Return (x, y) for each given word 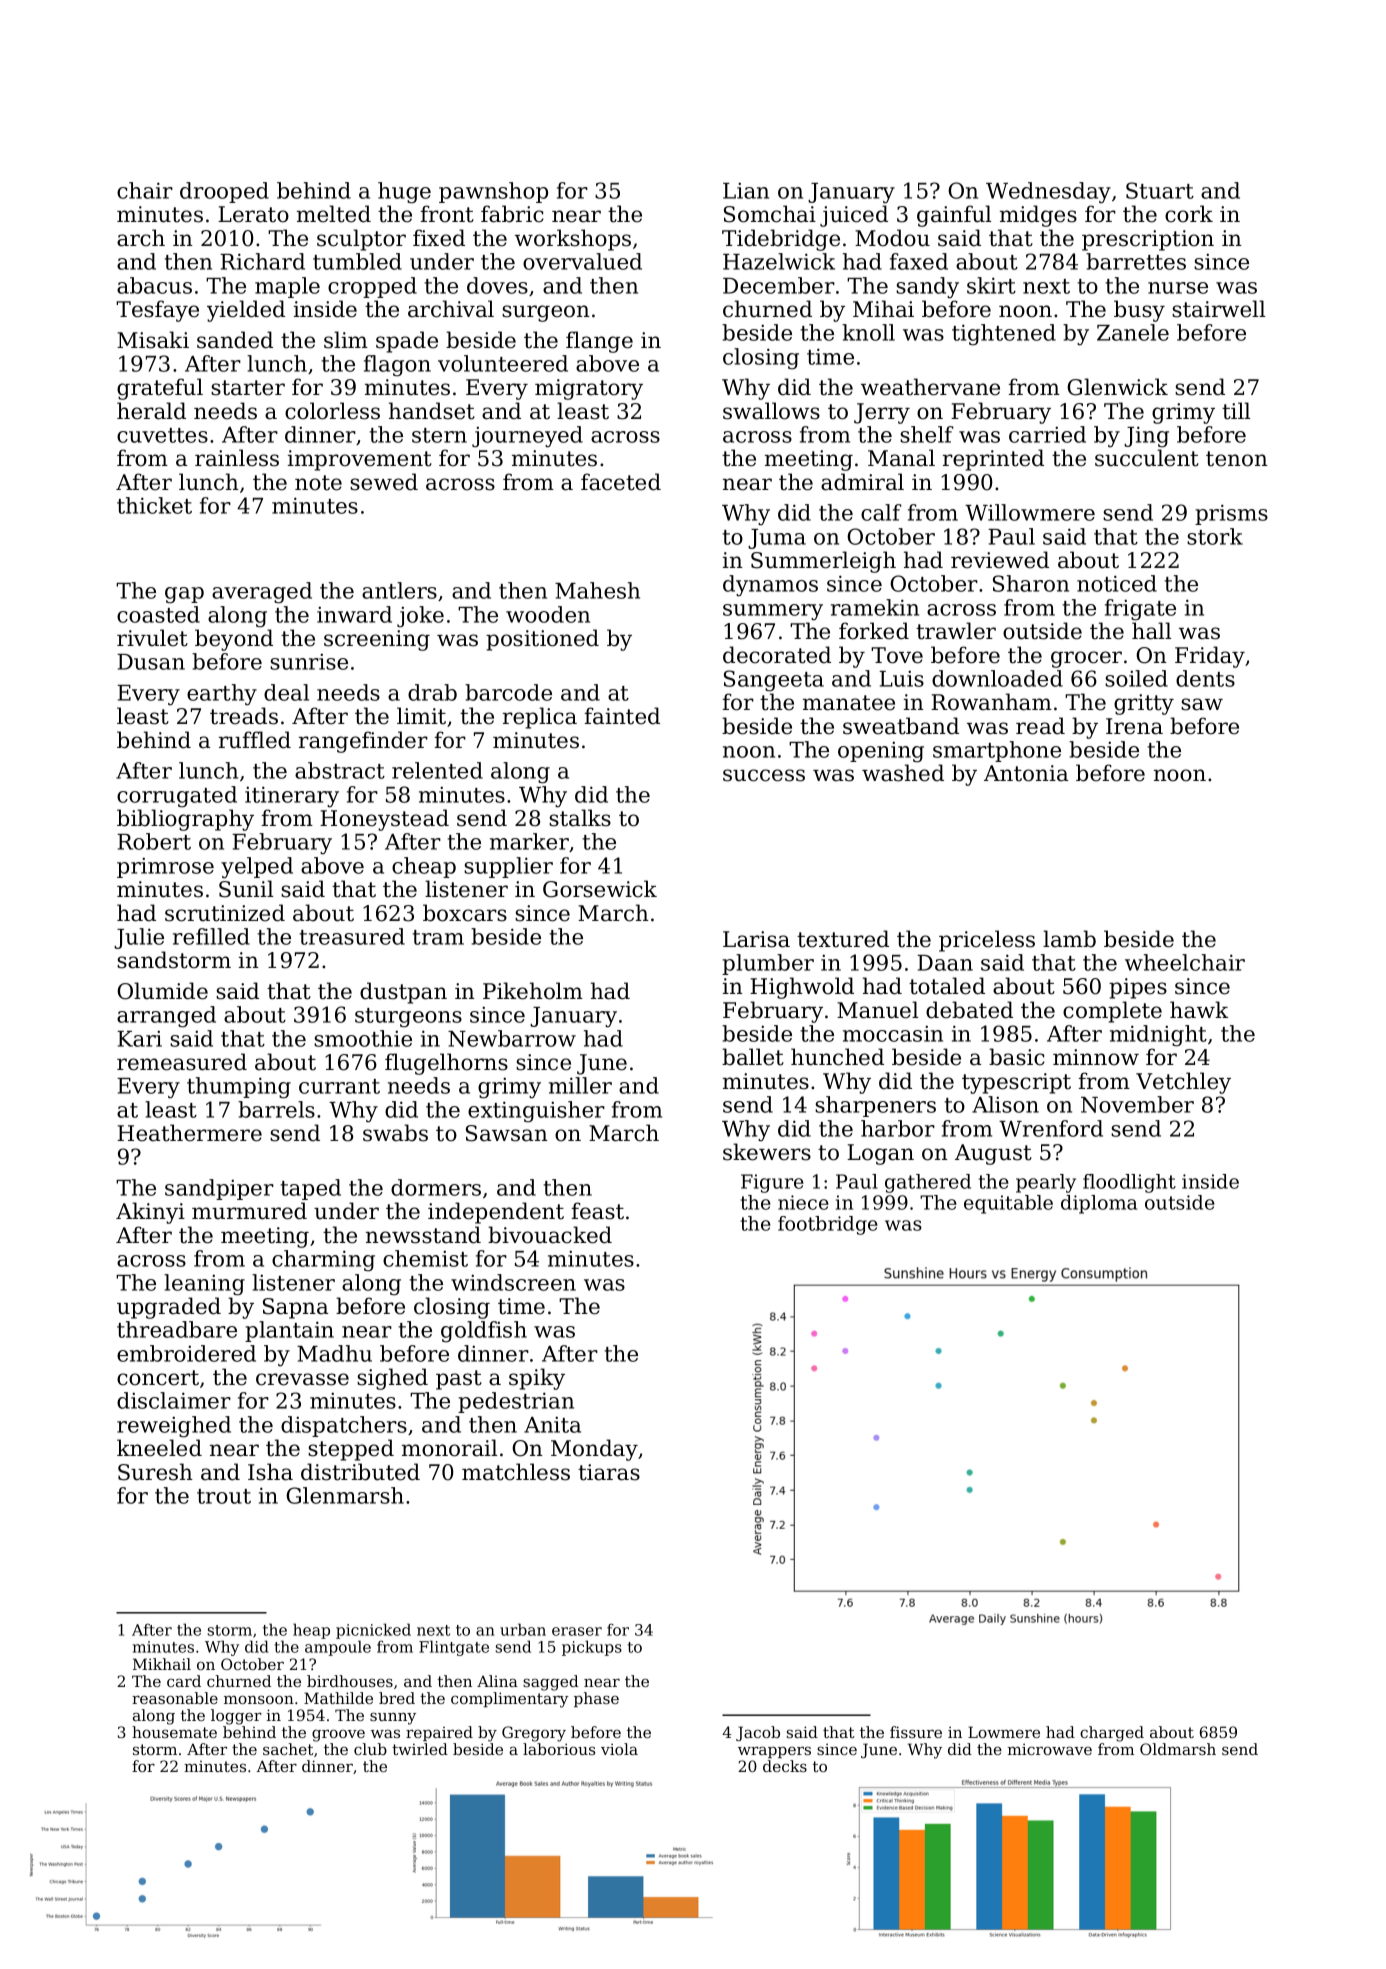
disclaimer (174, 1400)
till (1236, 411)
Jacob (758, 1733)
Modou (892, 238)
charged (1112, 1734)
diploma (1099, 1204)
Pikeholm (533, 991)
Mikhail (162, 1664)
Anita (552, 1424)
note (318, 483)
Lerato (253, 214)
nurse (1178, 288)
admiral (862, 482)
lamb (1069, 939)
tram (438, 937)
